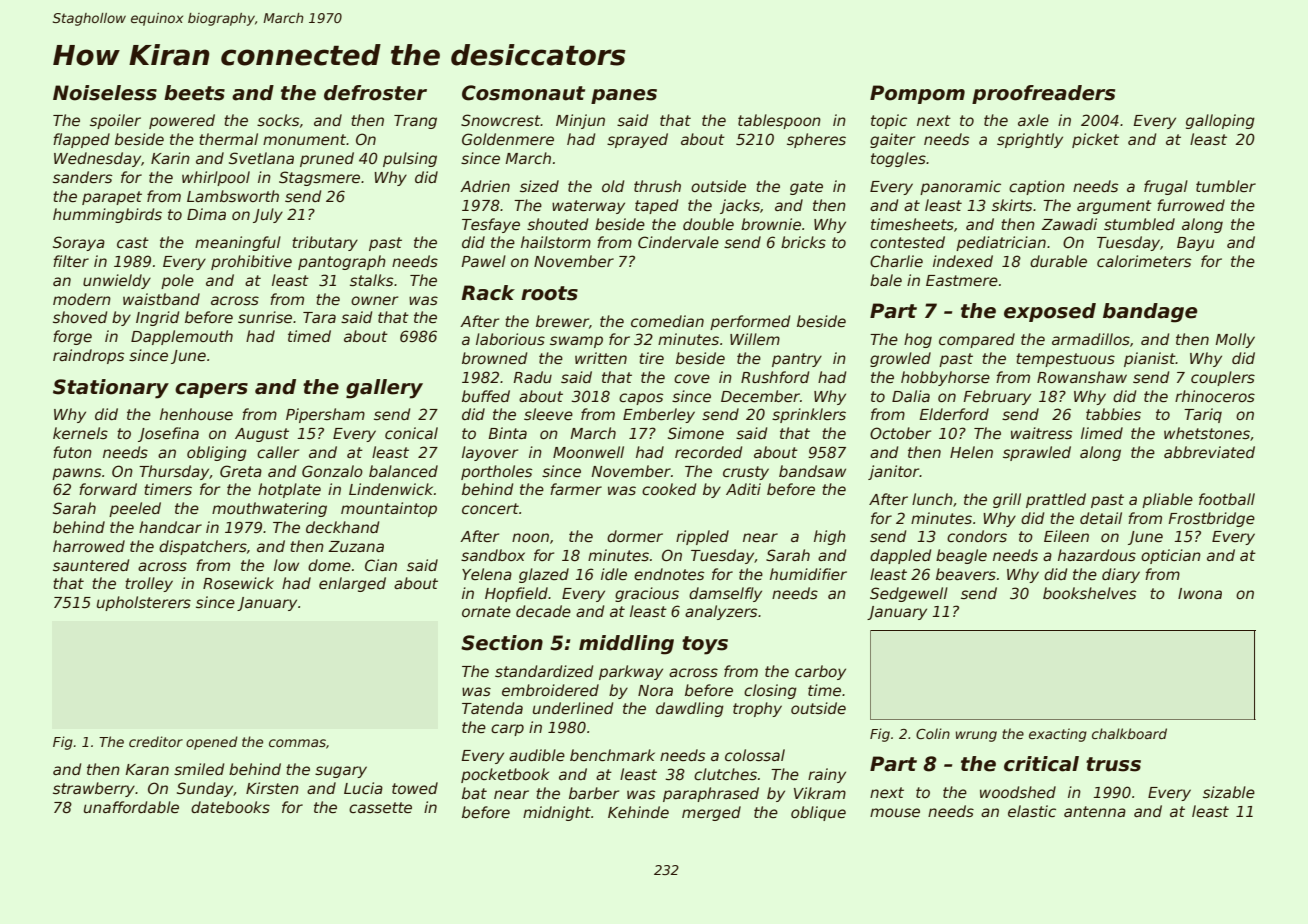 This screenshot has height=924, width=1308. I want to click on datebooks, so click(230, 807).
